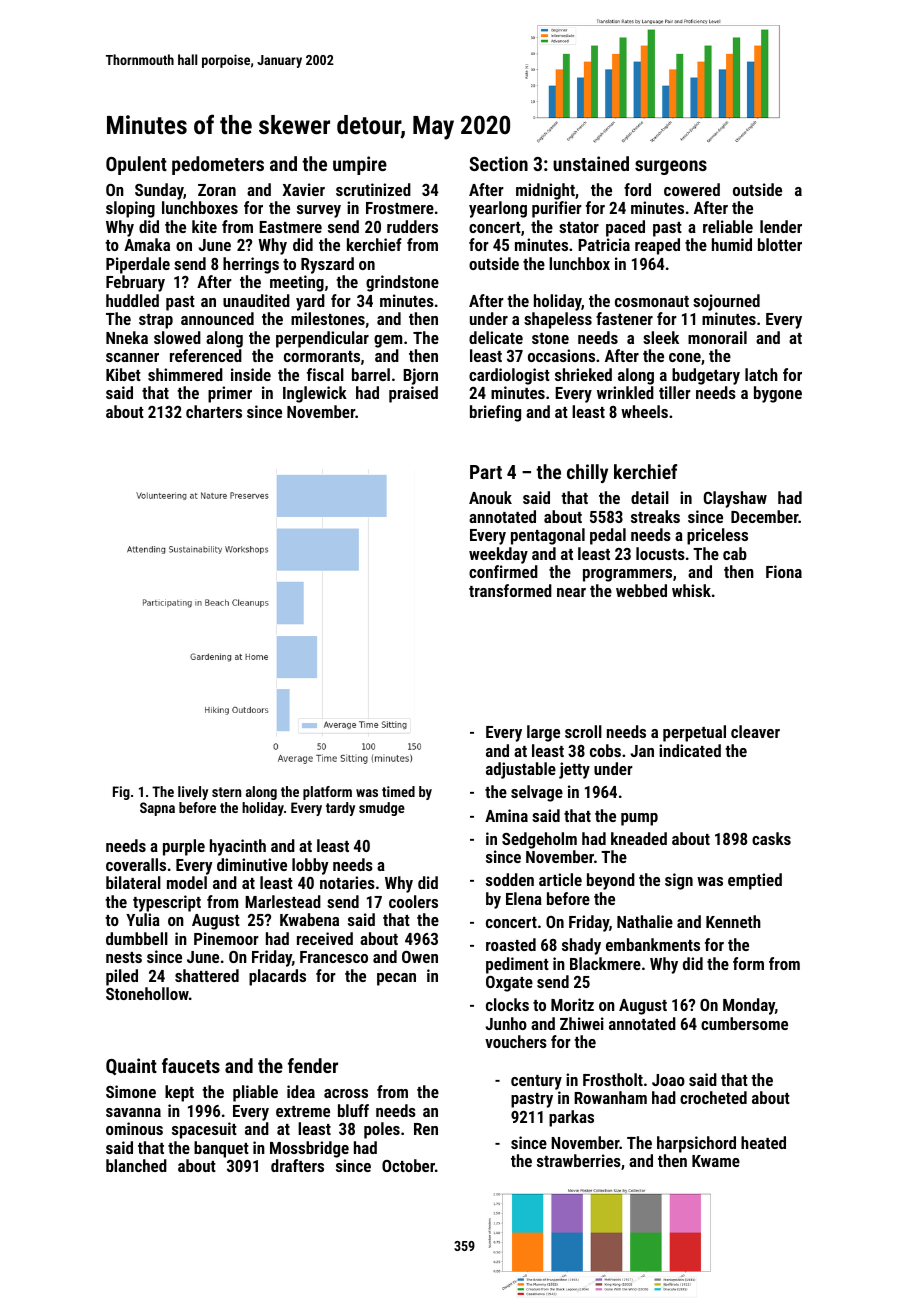  Describe the element at coordinates (690, 750) in the screenshot. I see `indicated` at that location.
